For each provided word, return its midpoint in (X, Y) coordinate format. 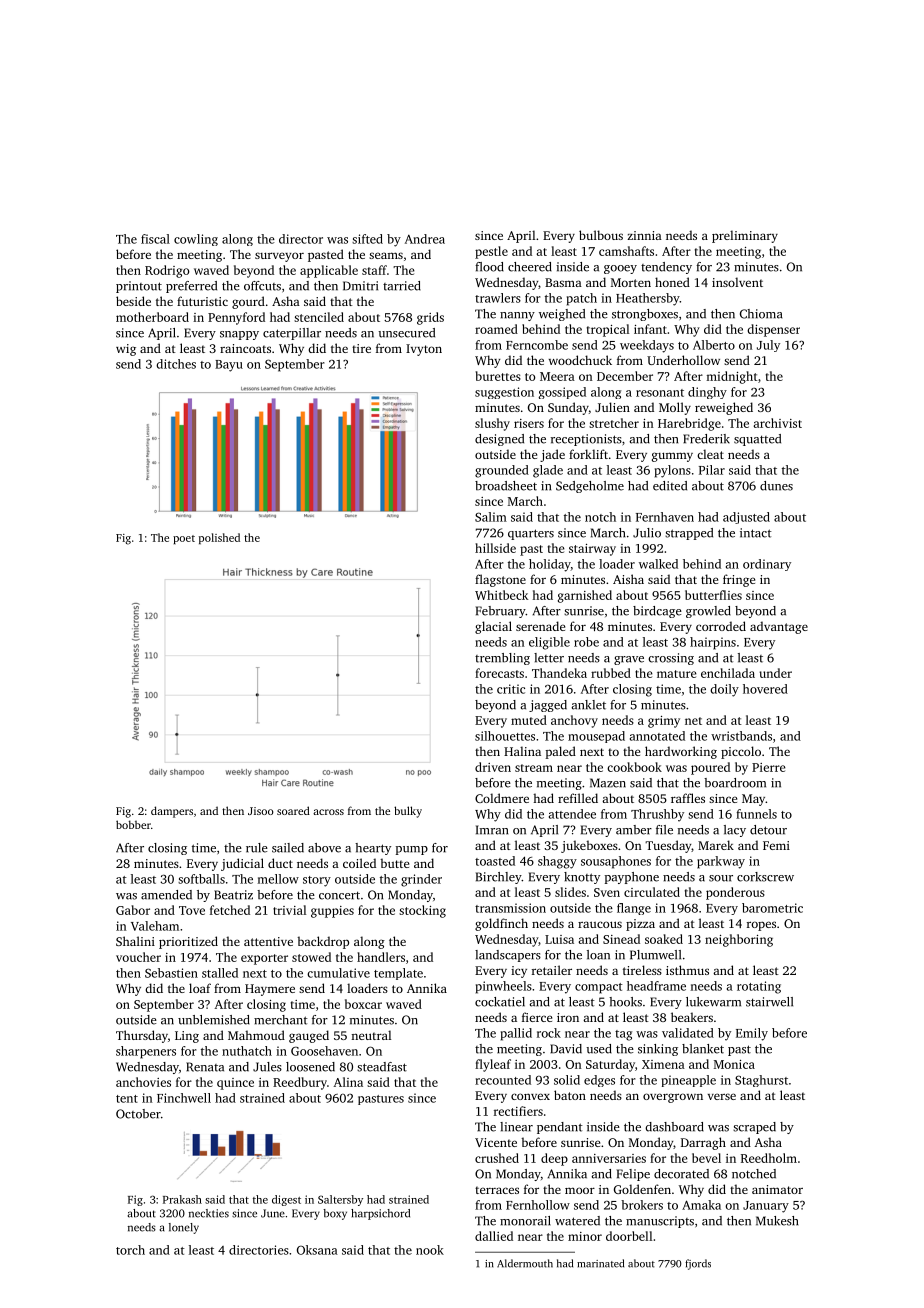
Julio (647, 533)
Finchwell (184, 1098)
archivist (777, 423)
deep (554, 1159)
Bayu (229, 366)
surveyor (279, 257)
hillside (495, 548)
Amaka (701, 1205)
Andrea (425, 239)
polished (219, 538)
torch (130, 1250)
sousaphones (616, 862)
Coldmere (502, 798)
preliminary (745, 236)
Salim (491, 517)
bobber (133, 824)
